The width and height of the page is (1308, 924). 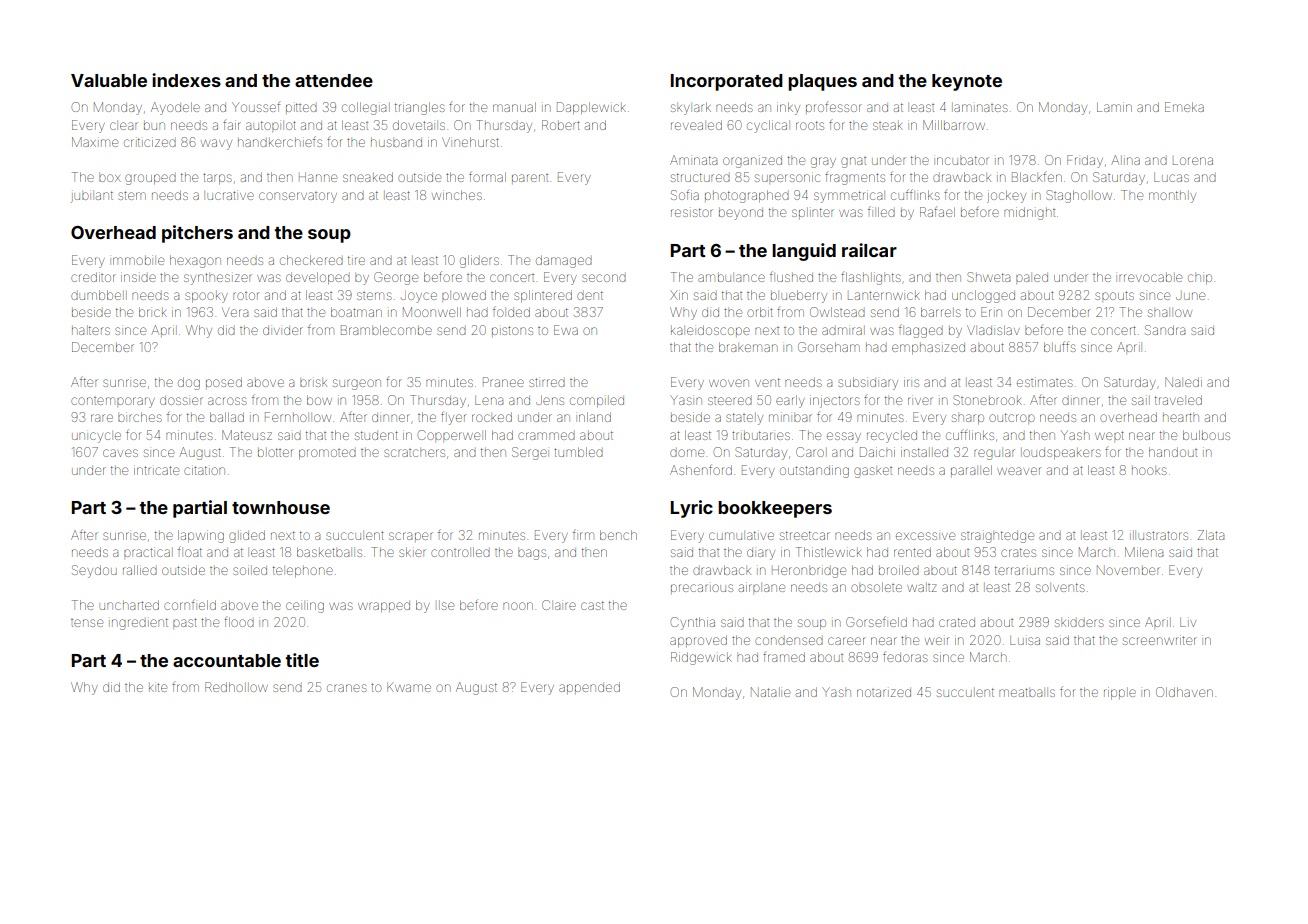 What do you see at coordinates (967, 82) in the page?
I see `keynote` at bounding box center [967, 82].
